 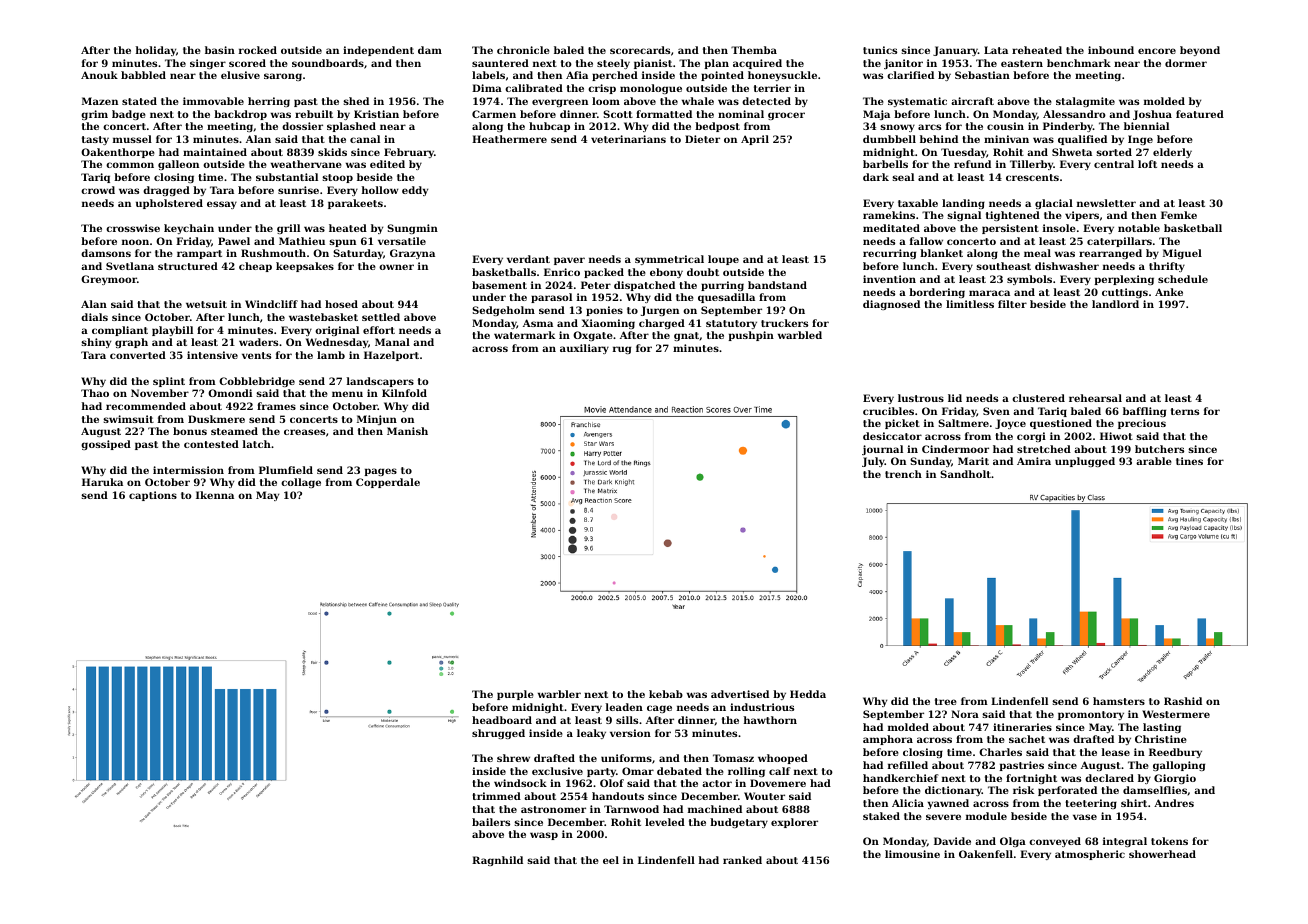 I want to click on tunics, so click(x=880, y=50).
